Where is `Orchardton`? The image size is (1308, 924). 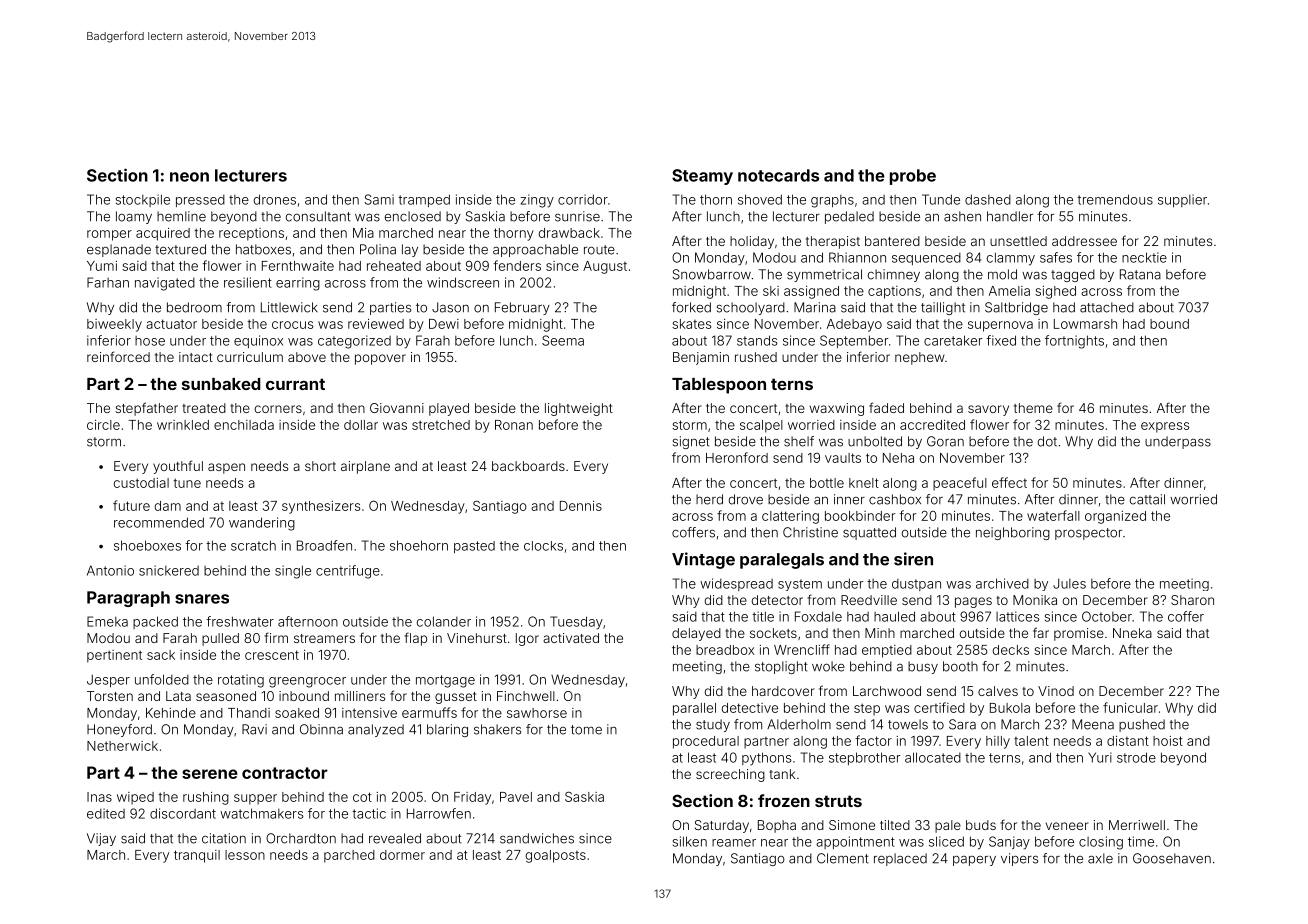 Orchardton is located at coordinates (301, 838).
